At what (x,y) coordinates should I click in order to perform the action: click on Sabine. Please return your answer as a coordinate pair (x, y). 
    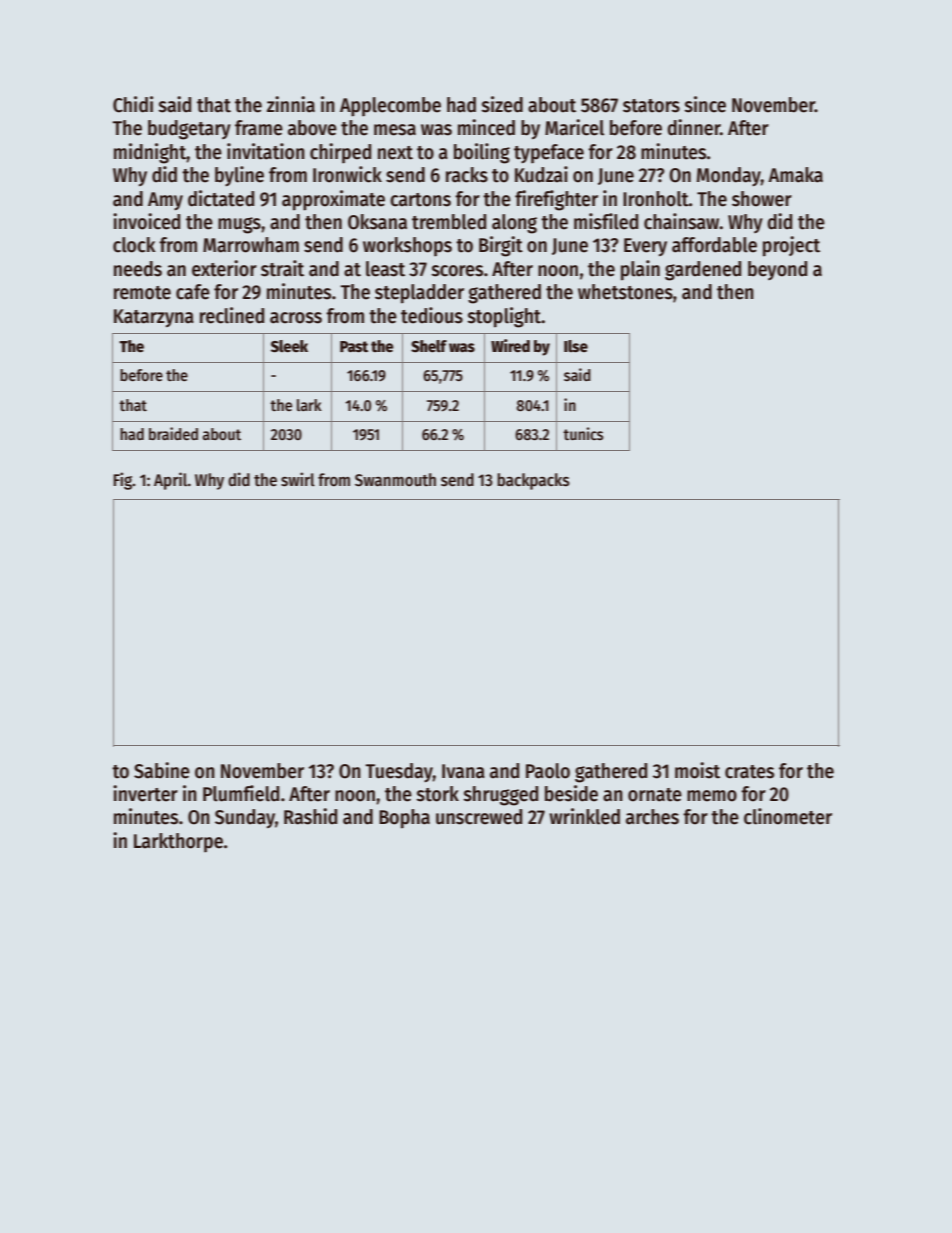
    Looking at the image, I should click on (162, 770).
